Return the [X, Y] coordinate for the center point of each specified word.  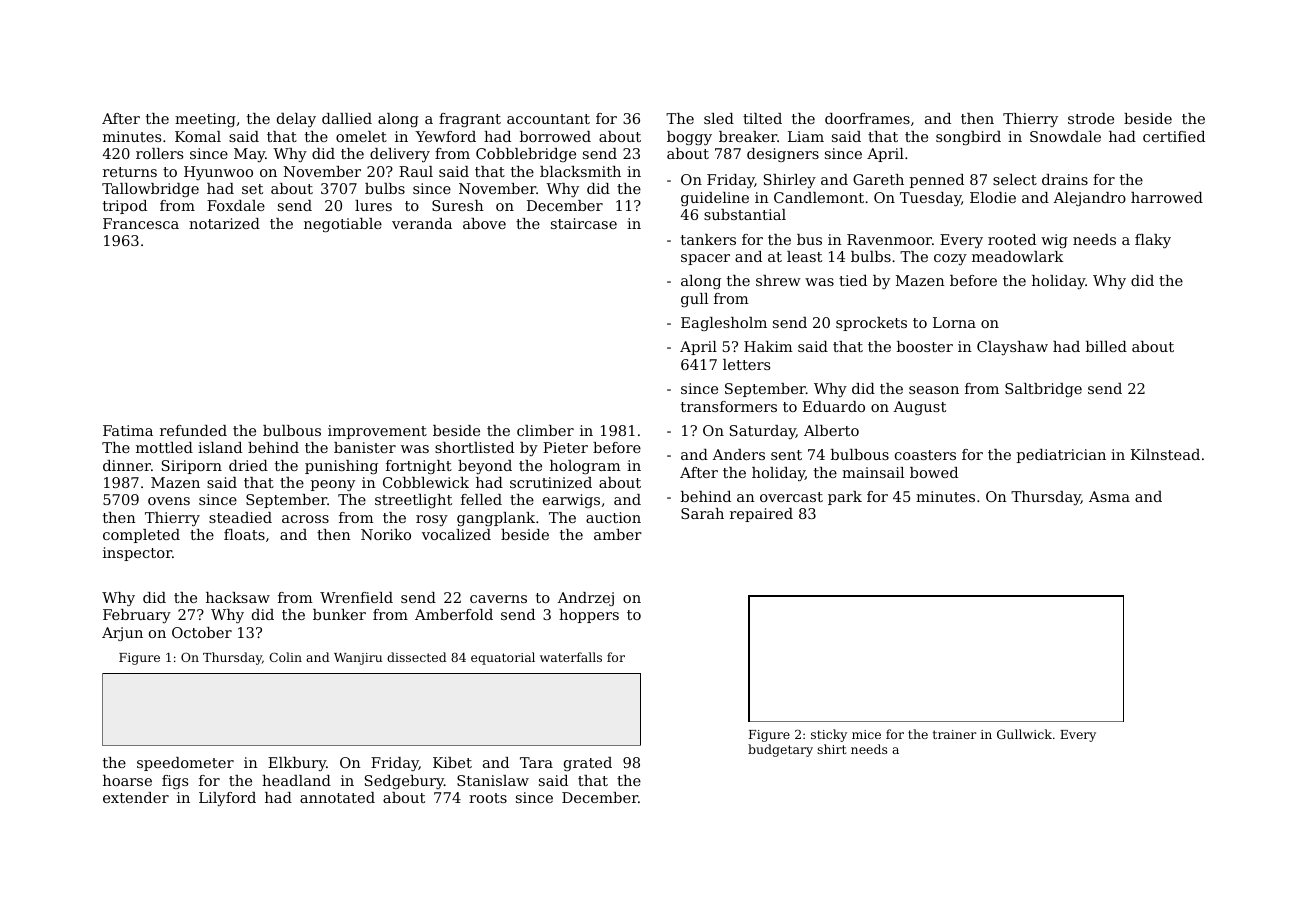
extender [136, 797]
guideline [715, 199]
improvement [377, 432]
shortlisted [474, 447]
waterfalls [571, 657]
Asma [1109, 496]
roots [488, 798]
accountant [548, 119]
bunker [339, 614]
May [249, 155]
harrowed [1167, 197]
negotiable [343, 225]
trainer [955, 734]
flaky [1153, 241]
